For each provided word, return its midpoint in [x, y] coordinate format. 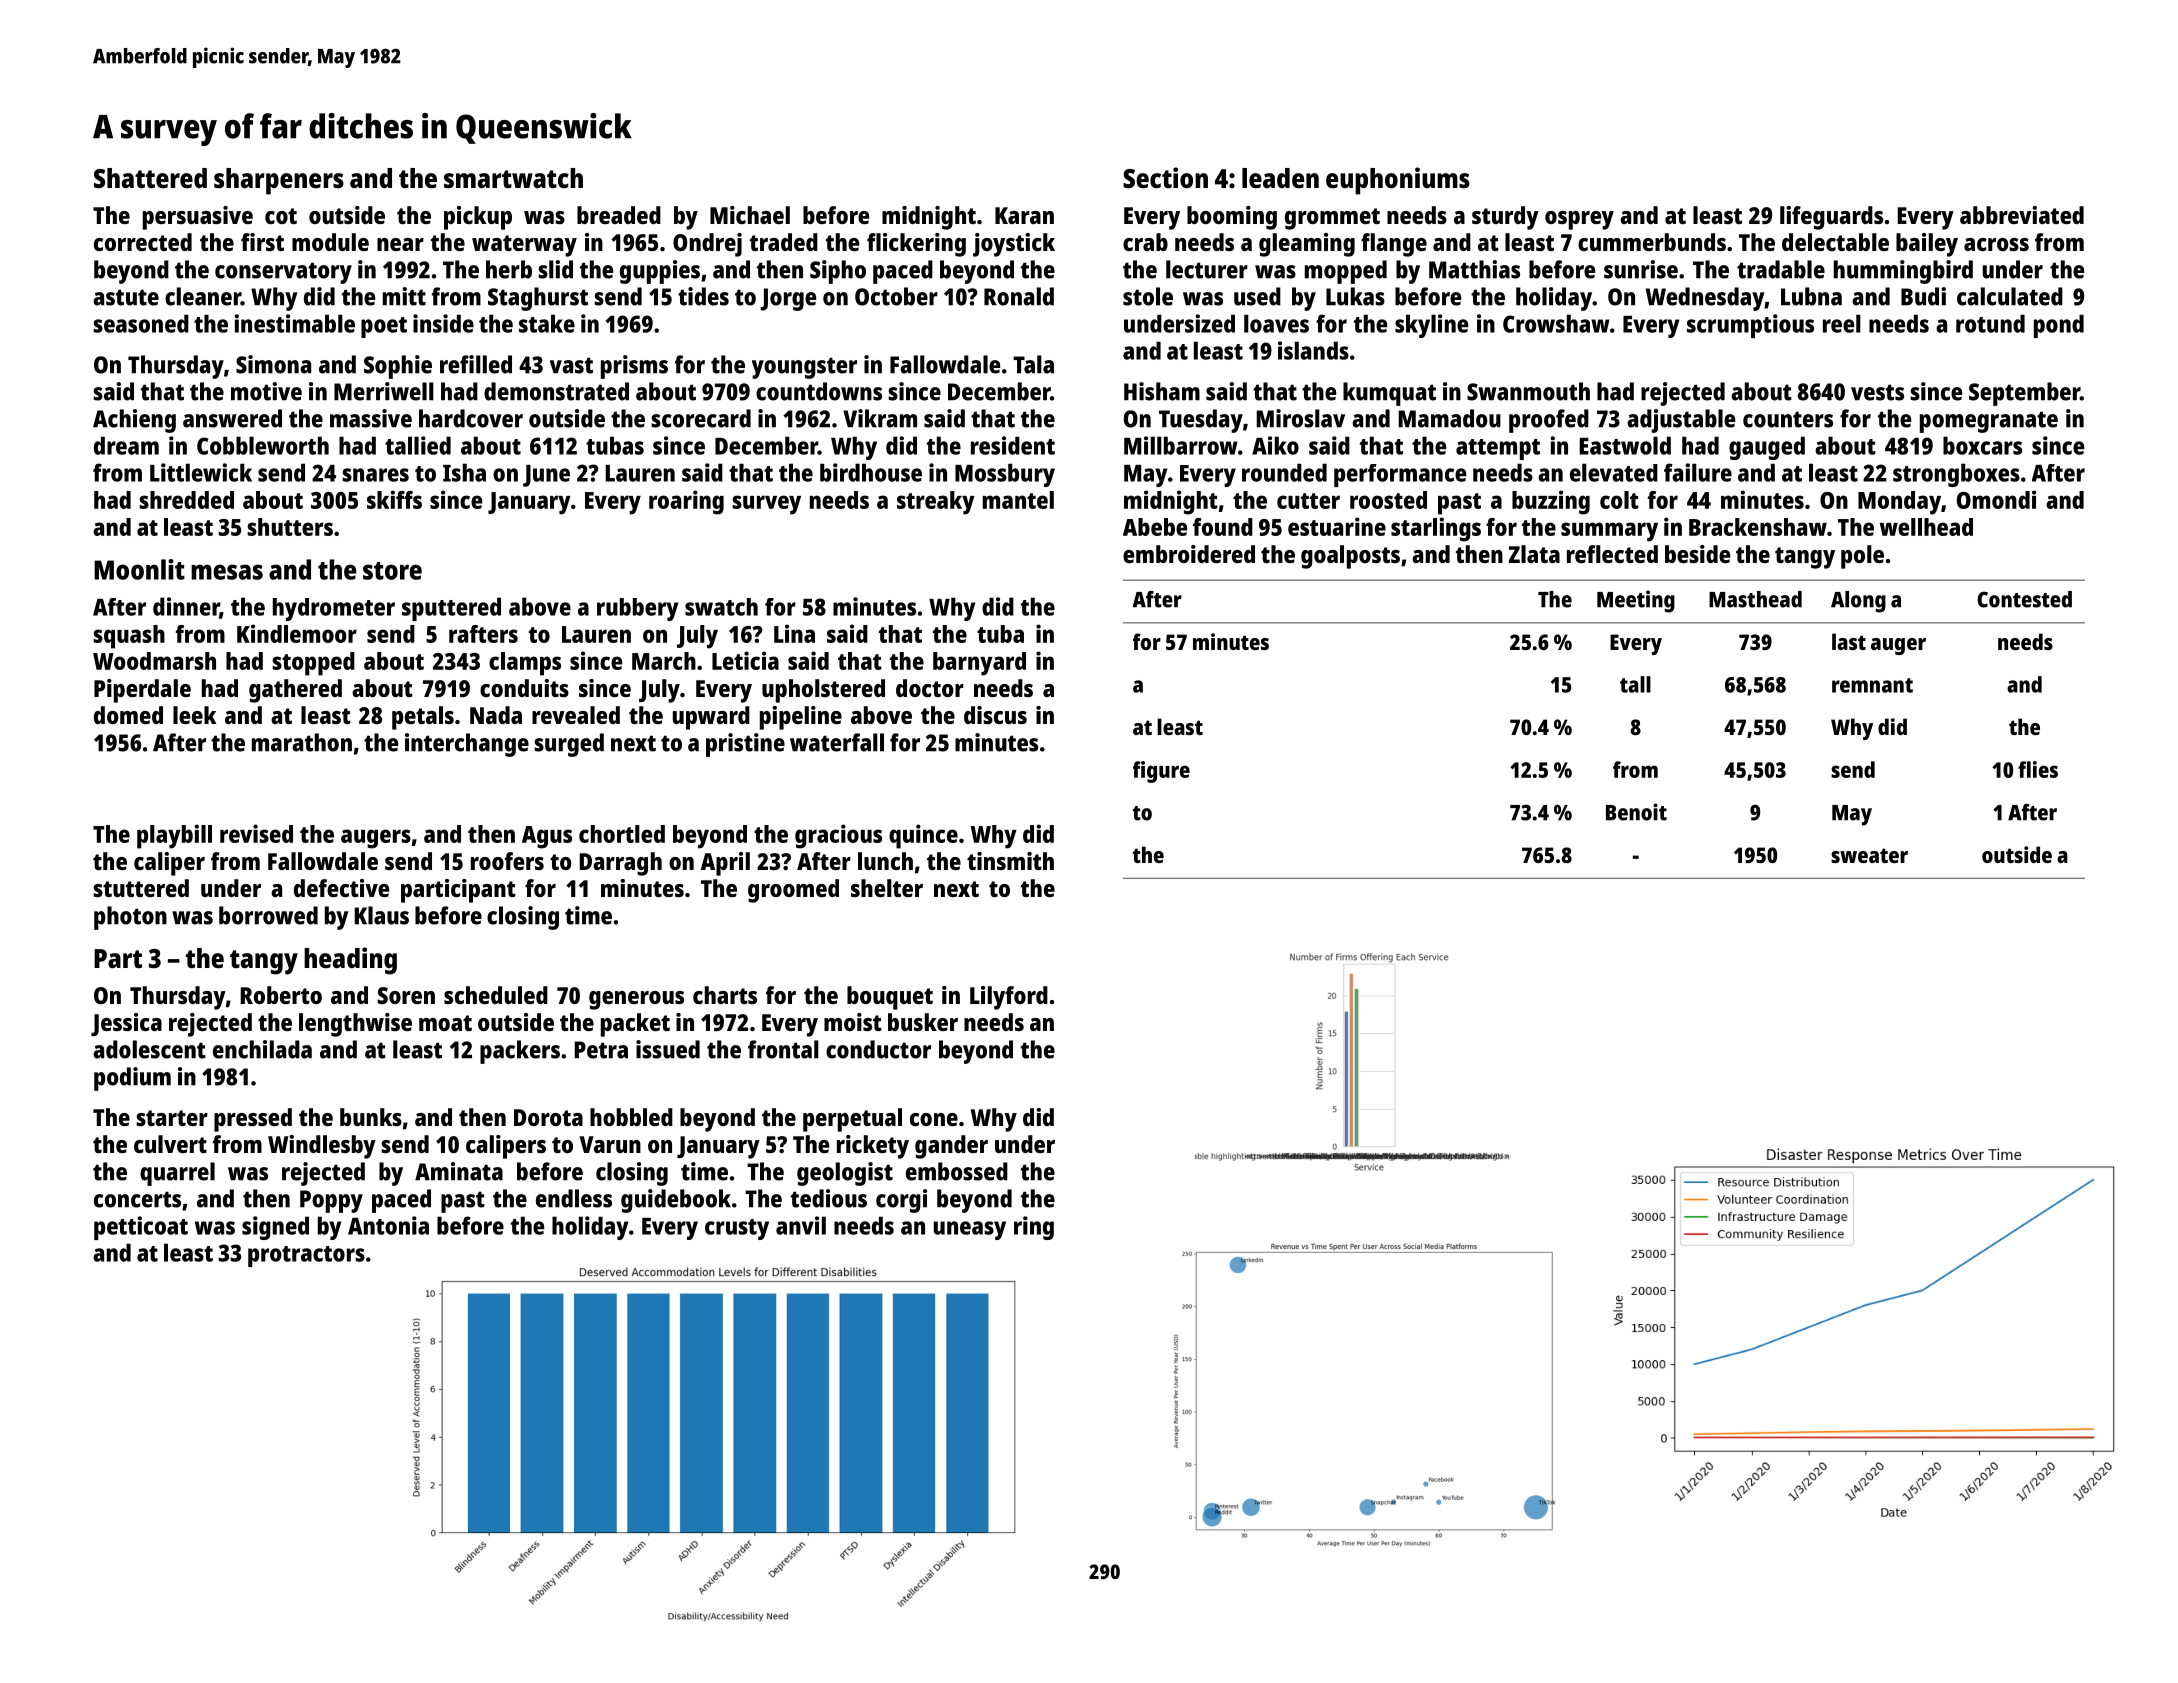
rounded [1284, 472]
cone [934, 1119]
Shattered [150, 178]
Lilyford [1009, 998]
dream [126, 445]
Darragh [620, 864]
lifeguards [1831, 218]
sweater [1869, 855]
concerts [137, 1199]
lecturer [1207, 269]
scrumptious [1750, 326]
